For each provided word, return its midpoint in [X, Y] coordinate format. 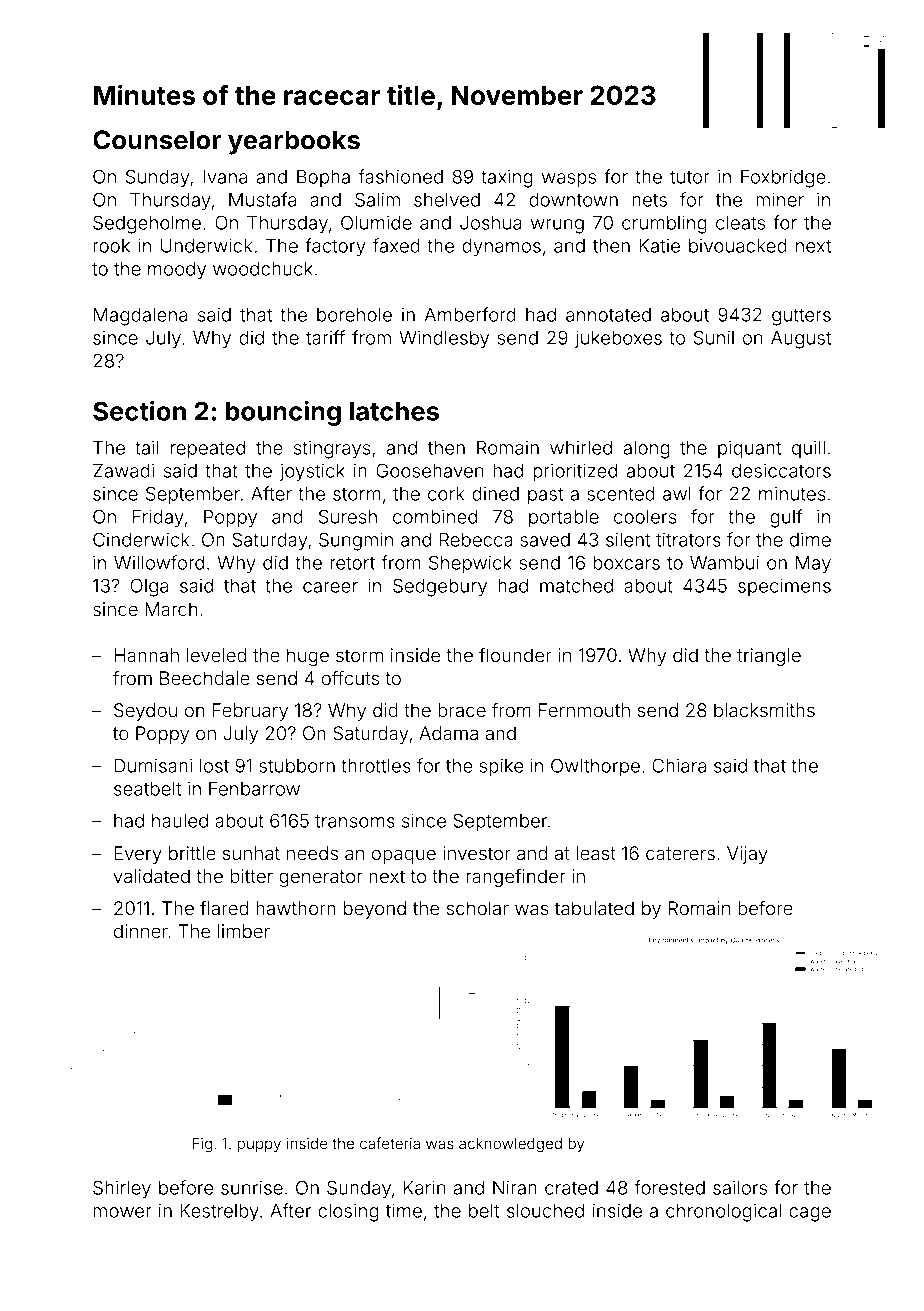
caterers [680, 853]
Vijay [747, 855]
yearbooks [294, 142]
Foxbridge [783, 178]
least [596, 853]
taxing [506, 178]
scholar [478, 908]
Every [138, 855]
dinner [141, 931]
